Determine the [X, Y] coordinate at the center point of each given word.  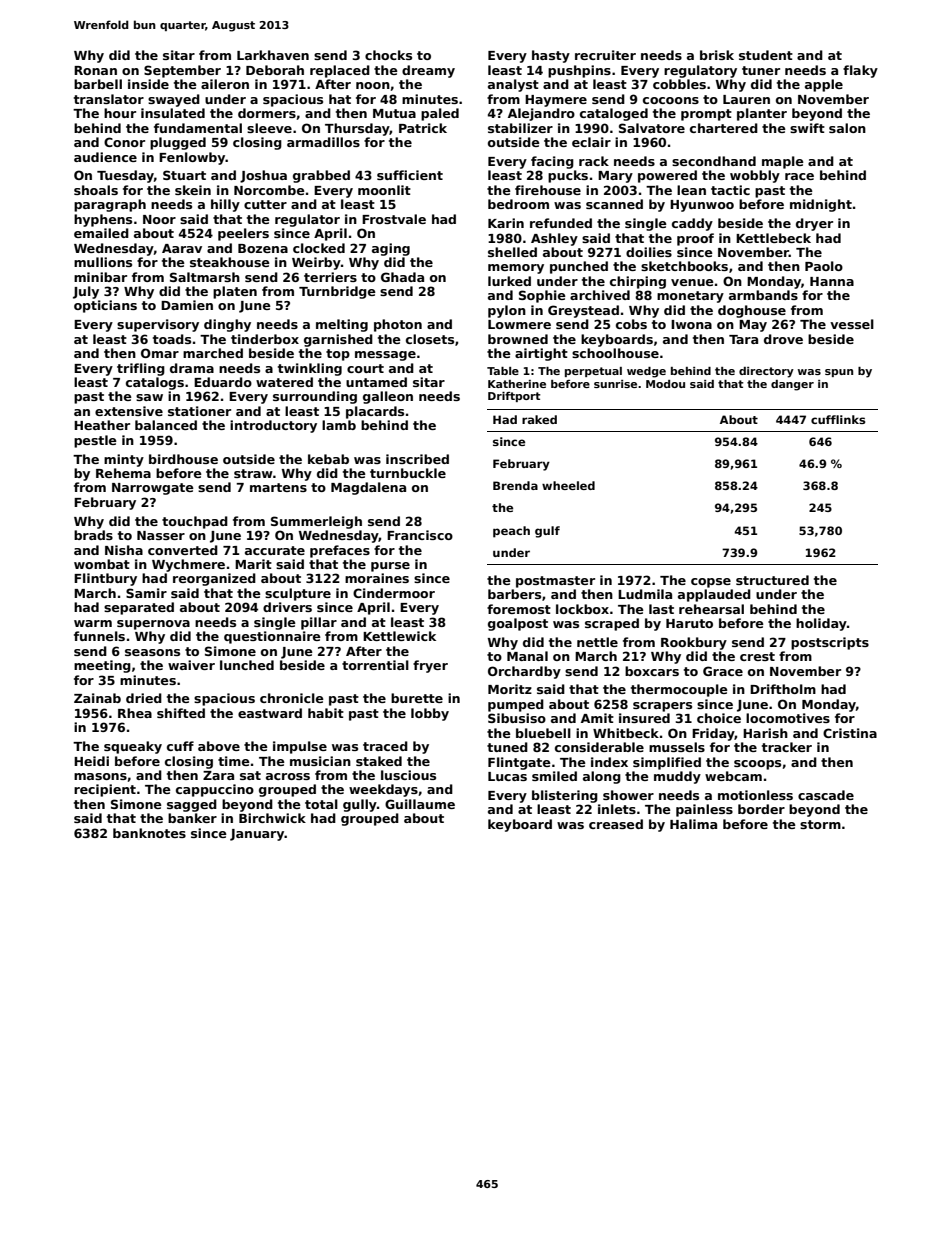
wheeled [568, 485]
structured [772, 580]
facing [552, 162]
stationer [199, 411]
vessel [852, 324]
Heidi [91, 761]
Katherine [517, 384]
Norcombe [269, 190]
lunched [247, 665]
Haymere [556, 101]
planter [762, 114]
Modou [665, 384]
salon [847, 128]
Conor [124, 142]
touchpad [195, 522]
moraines [377, 578]
